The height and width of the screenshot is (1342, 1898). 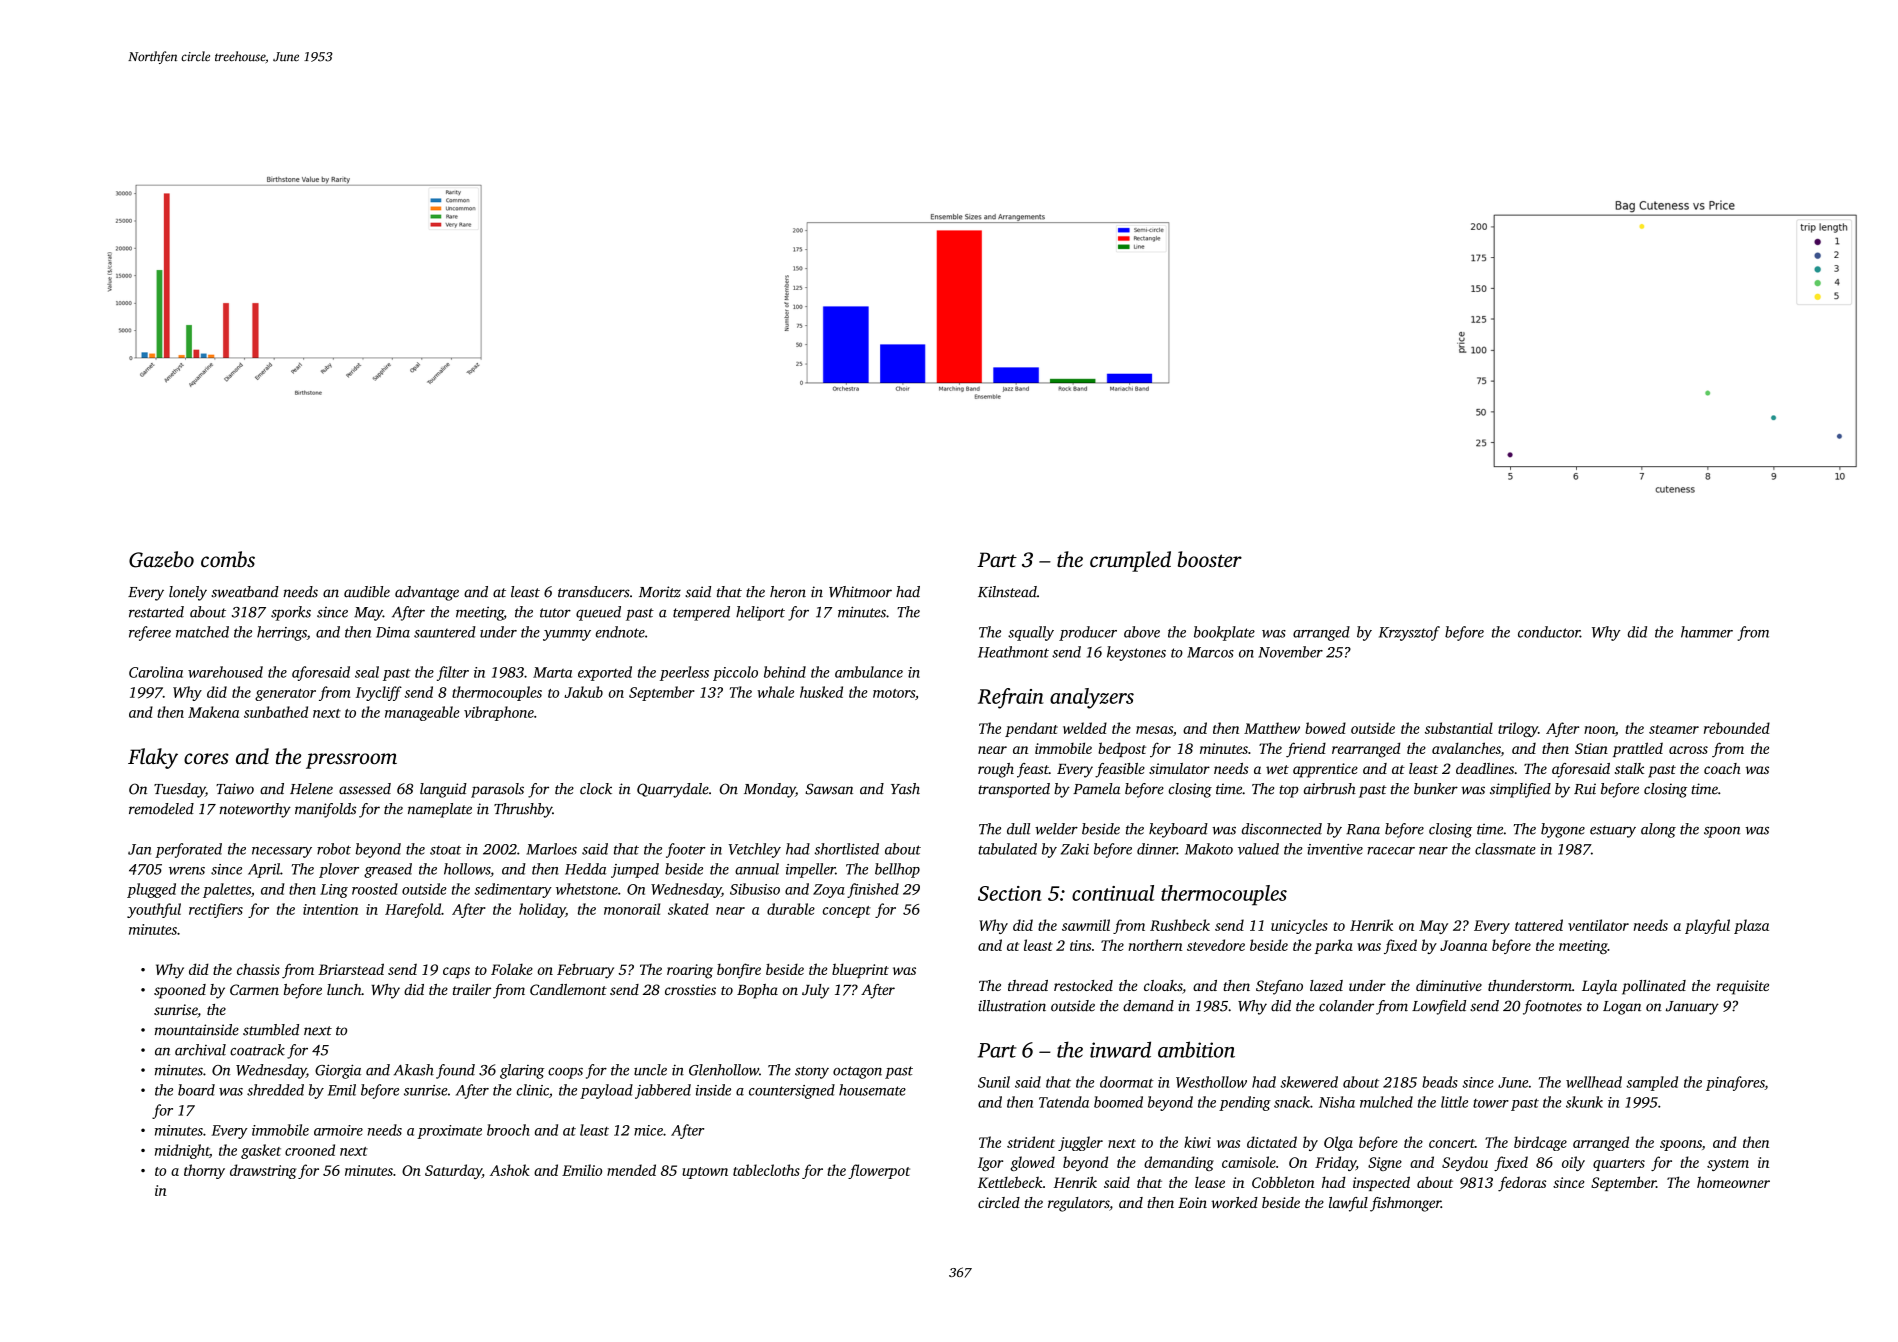 I want to click on Ashok, so click(x=510, y=1170).
